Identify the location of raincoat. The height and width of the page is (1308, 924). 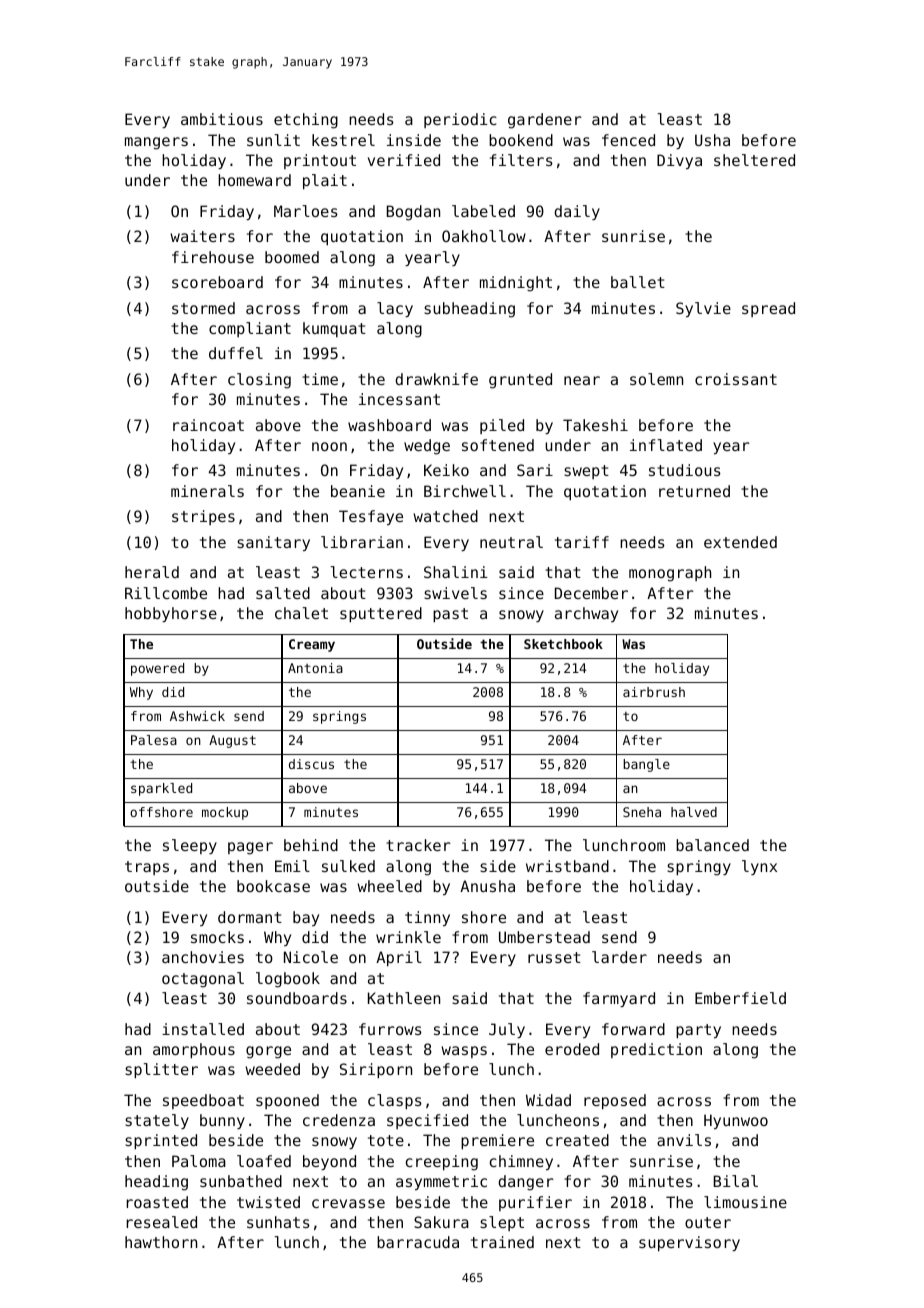
(208, 425).
